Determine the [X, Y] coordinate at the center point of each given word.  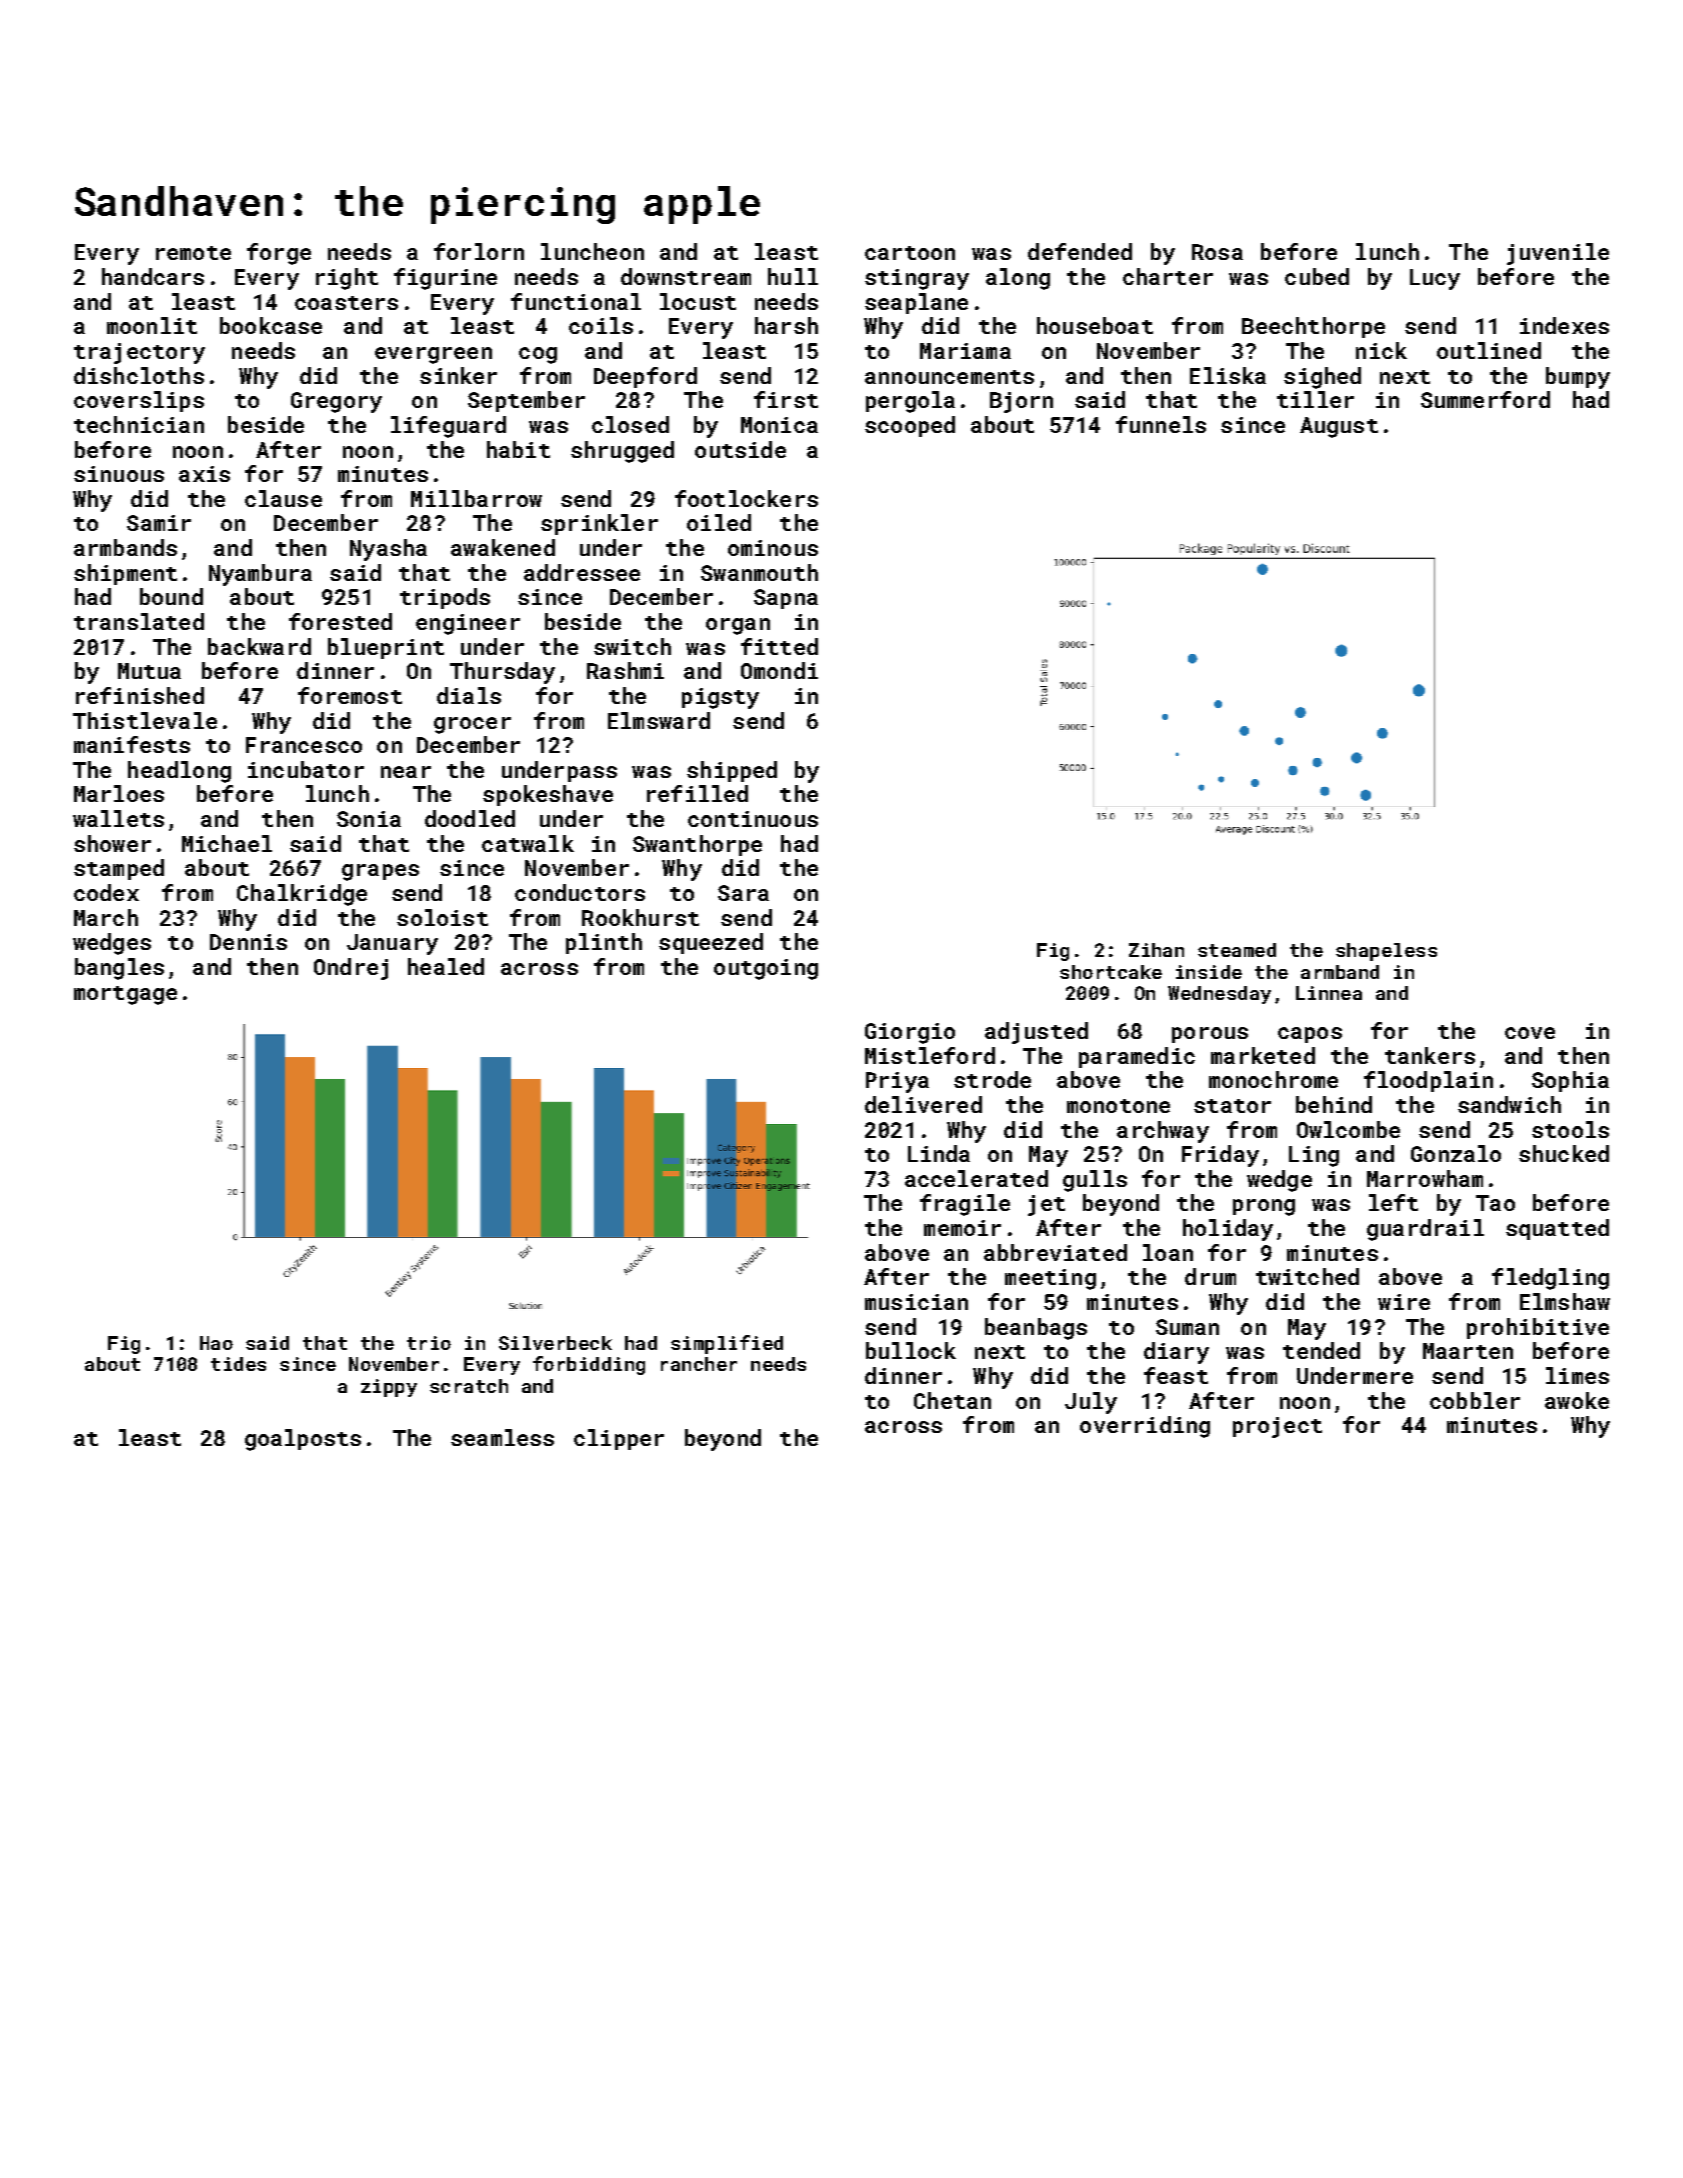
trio [429, 1343]
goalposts [303, 1440]
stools [1570, 1129]
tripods [445, 598]
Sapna [786, 599]
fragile [965, 1205]
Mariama [965, 351]
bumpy [1578, 378]
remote [193, 253]
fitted [779, 646]
